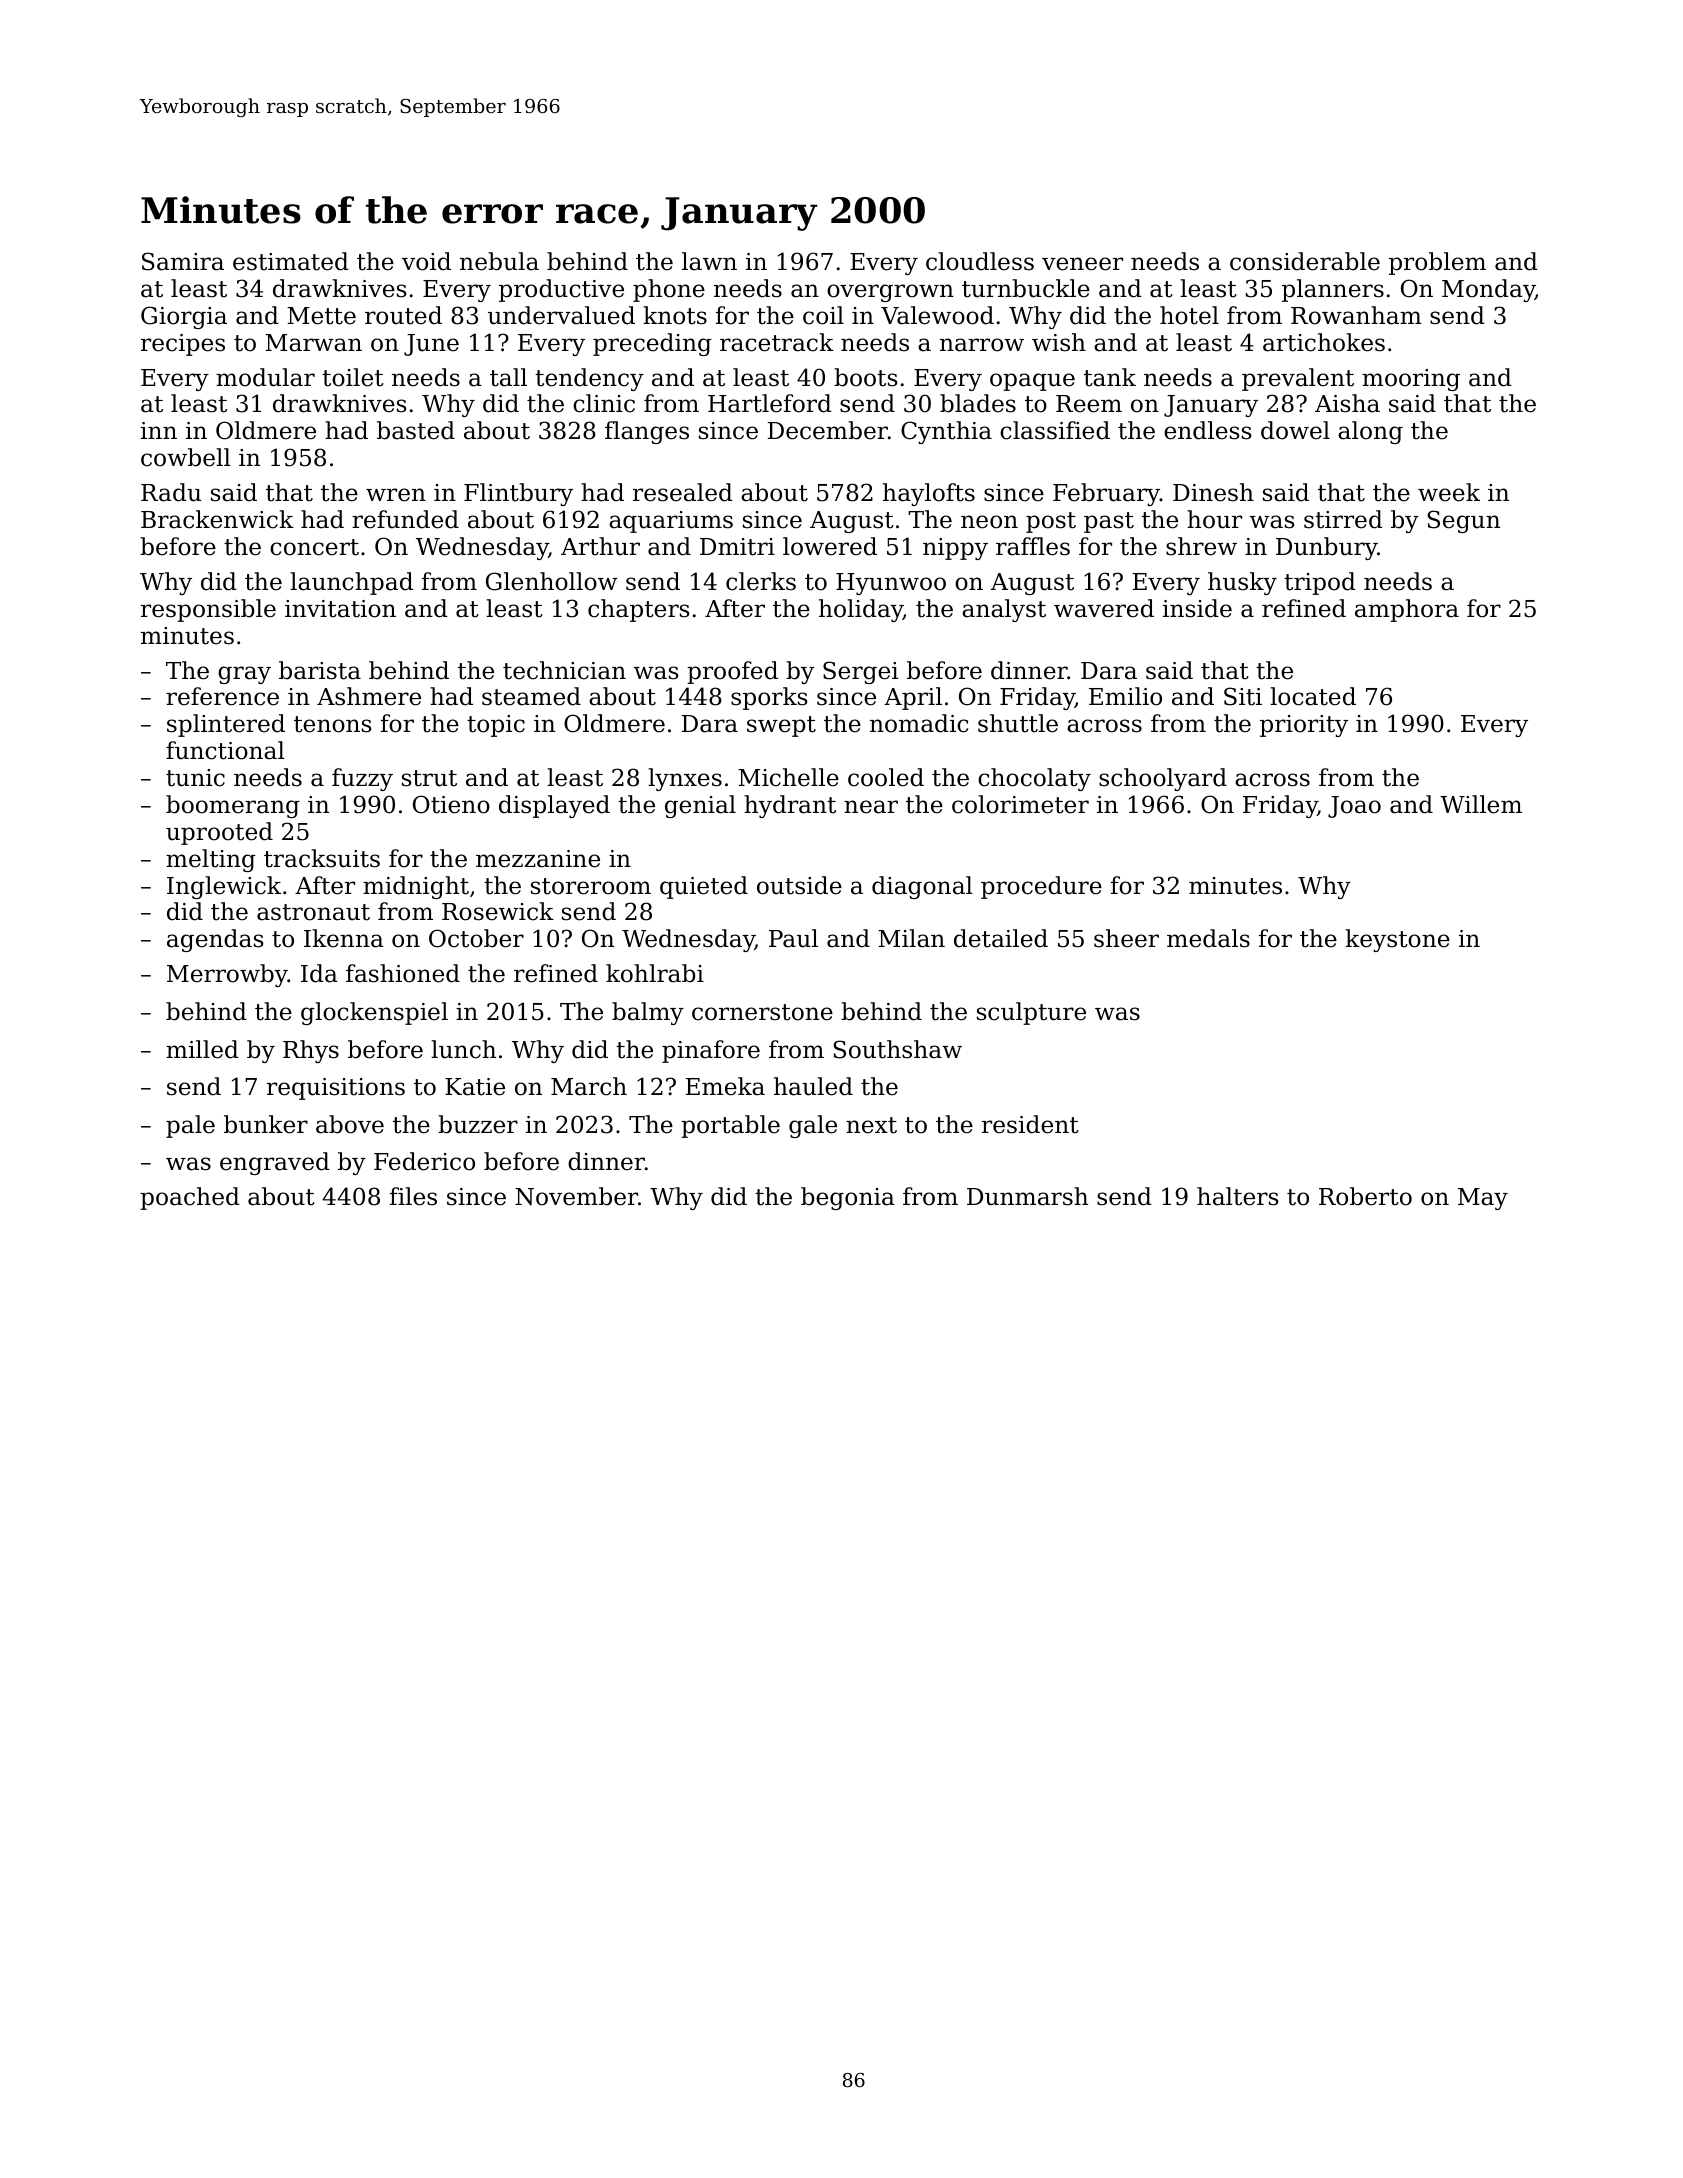  I want to click on chocolaty, so click(1034, 779).
